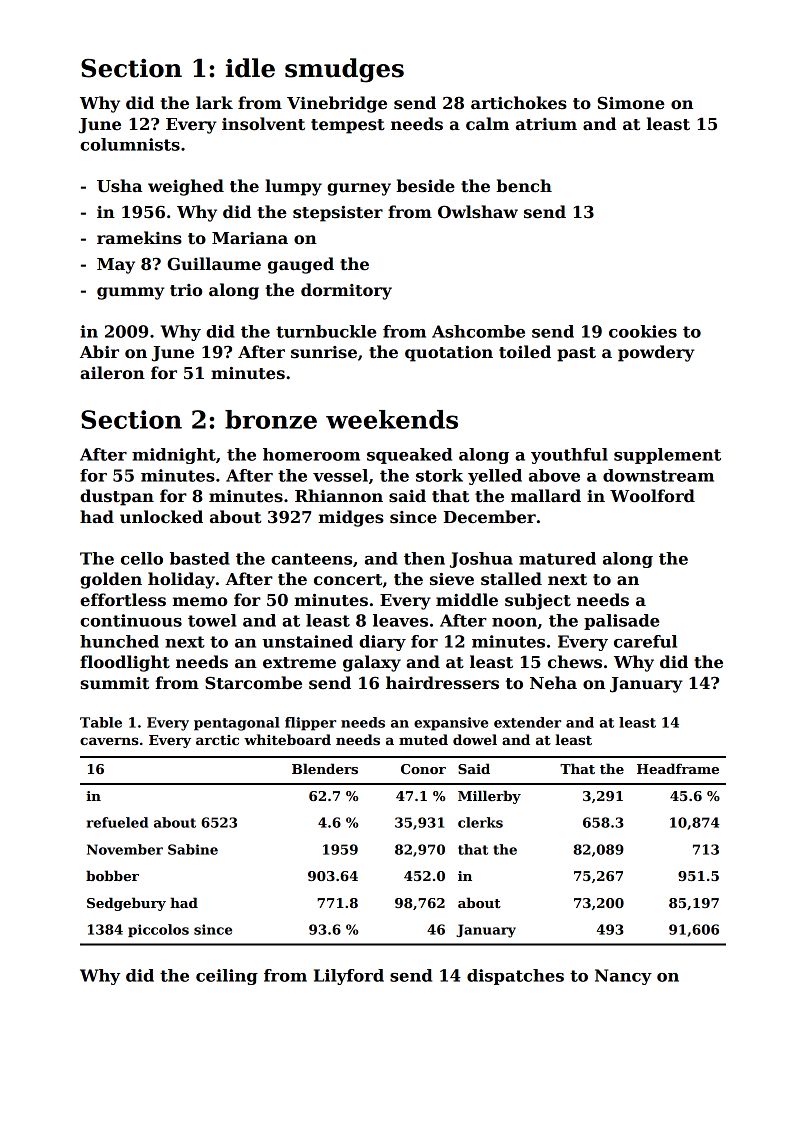  What do you see at coordinates (250, 68) in the image?
I see `idle` at bounding box center [250, 68].
